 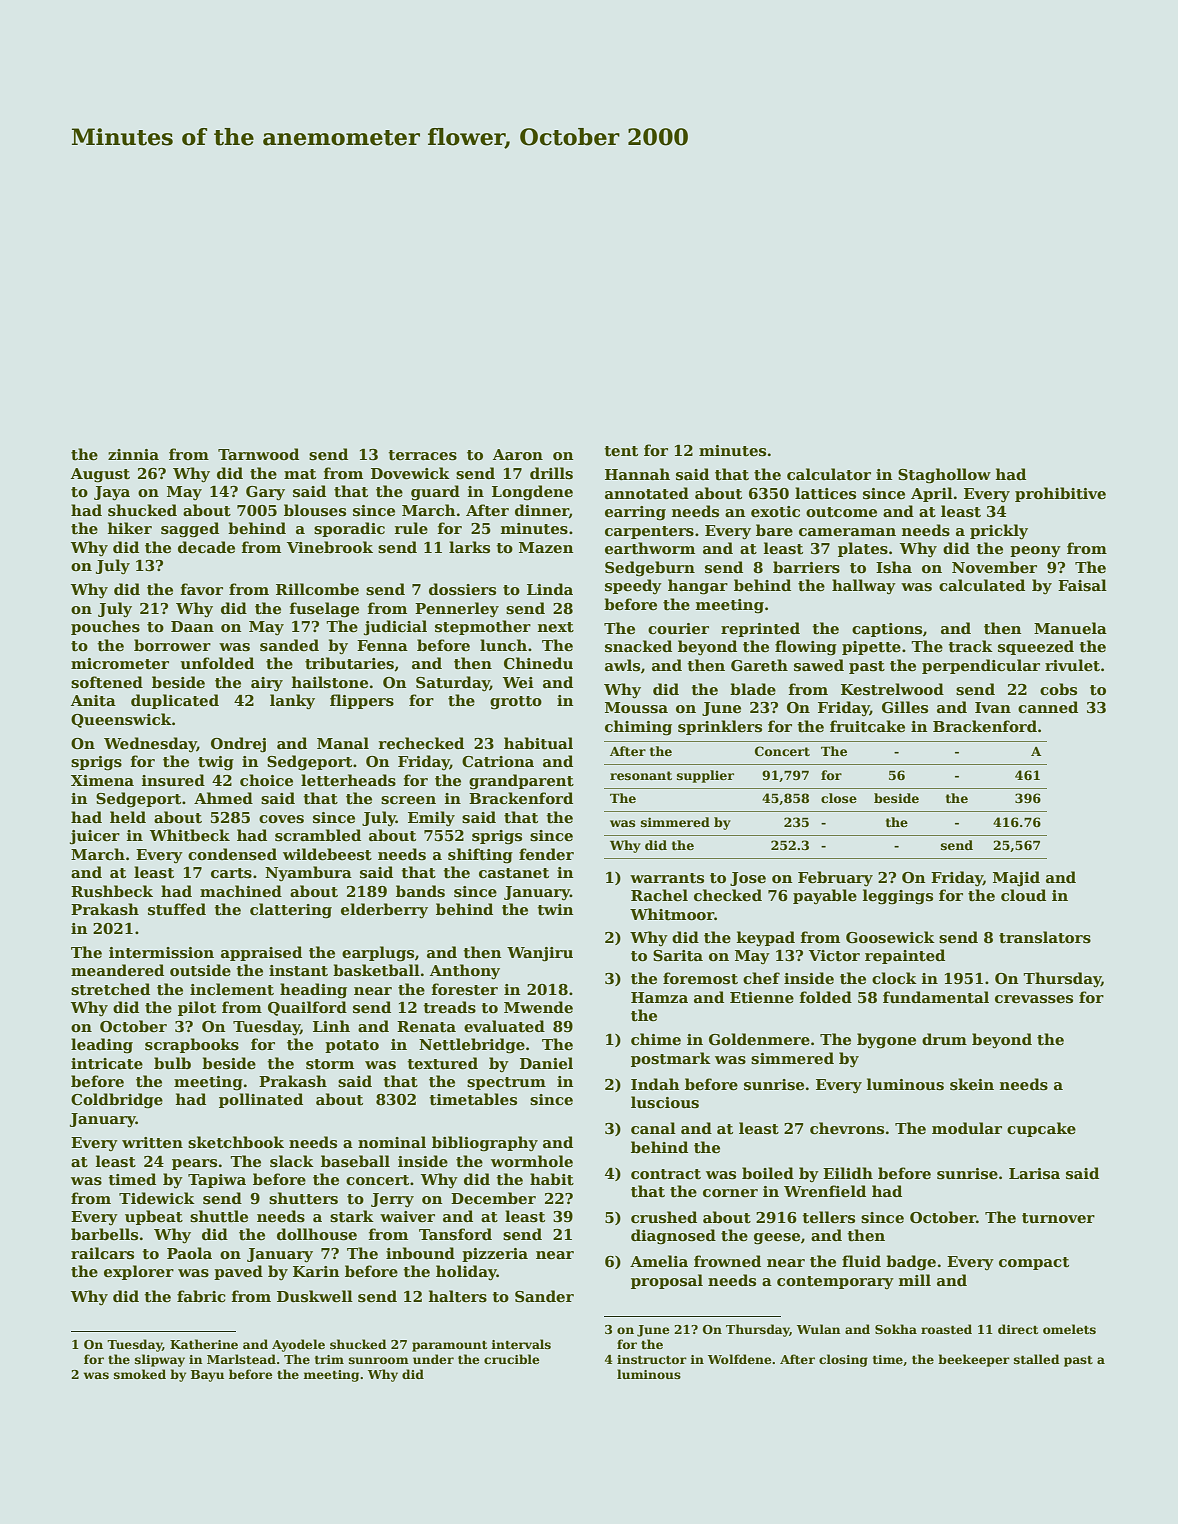 What do you see at coordinates (420, 891) in the image?
I see `bands` at bounding box center [420, 891].
